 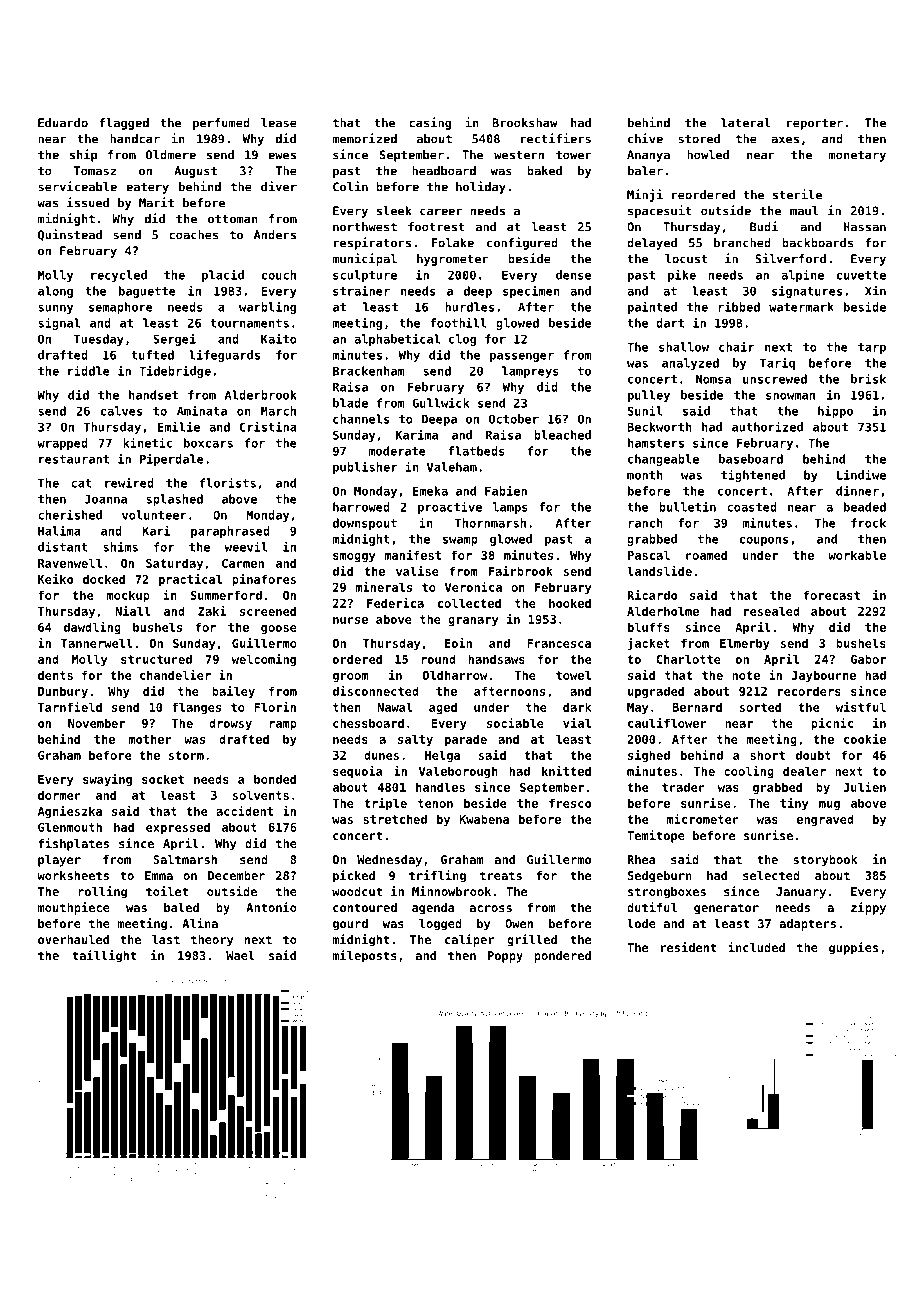 What do you see at coordinates (361, 507) in the screenshot?
I see `harrowed` at bounding box center [361, 507].
